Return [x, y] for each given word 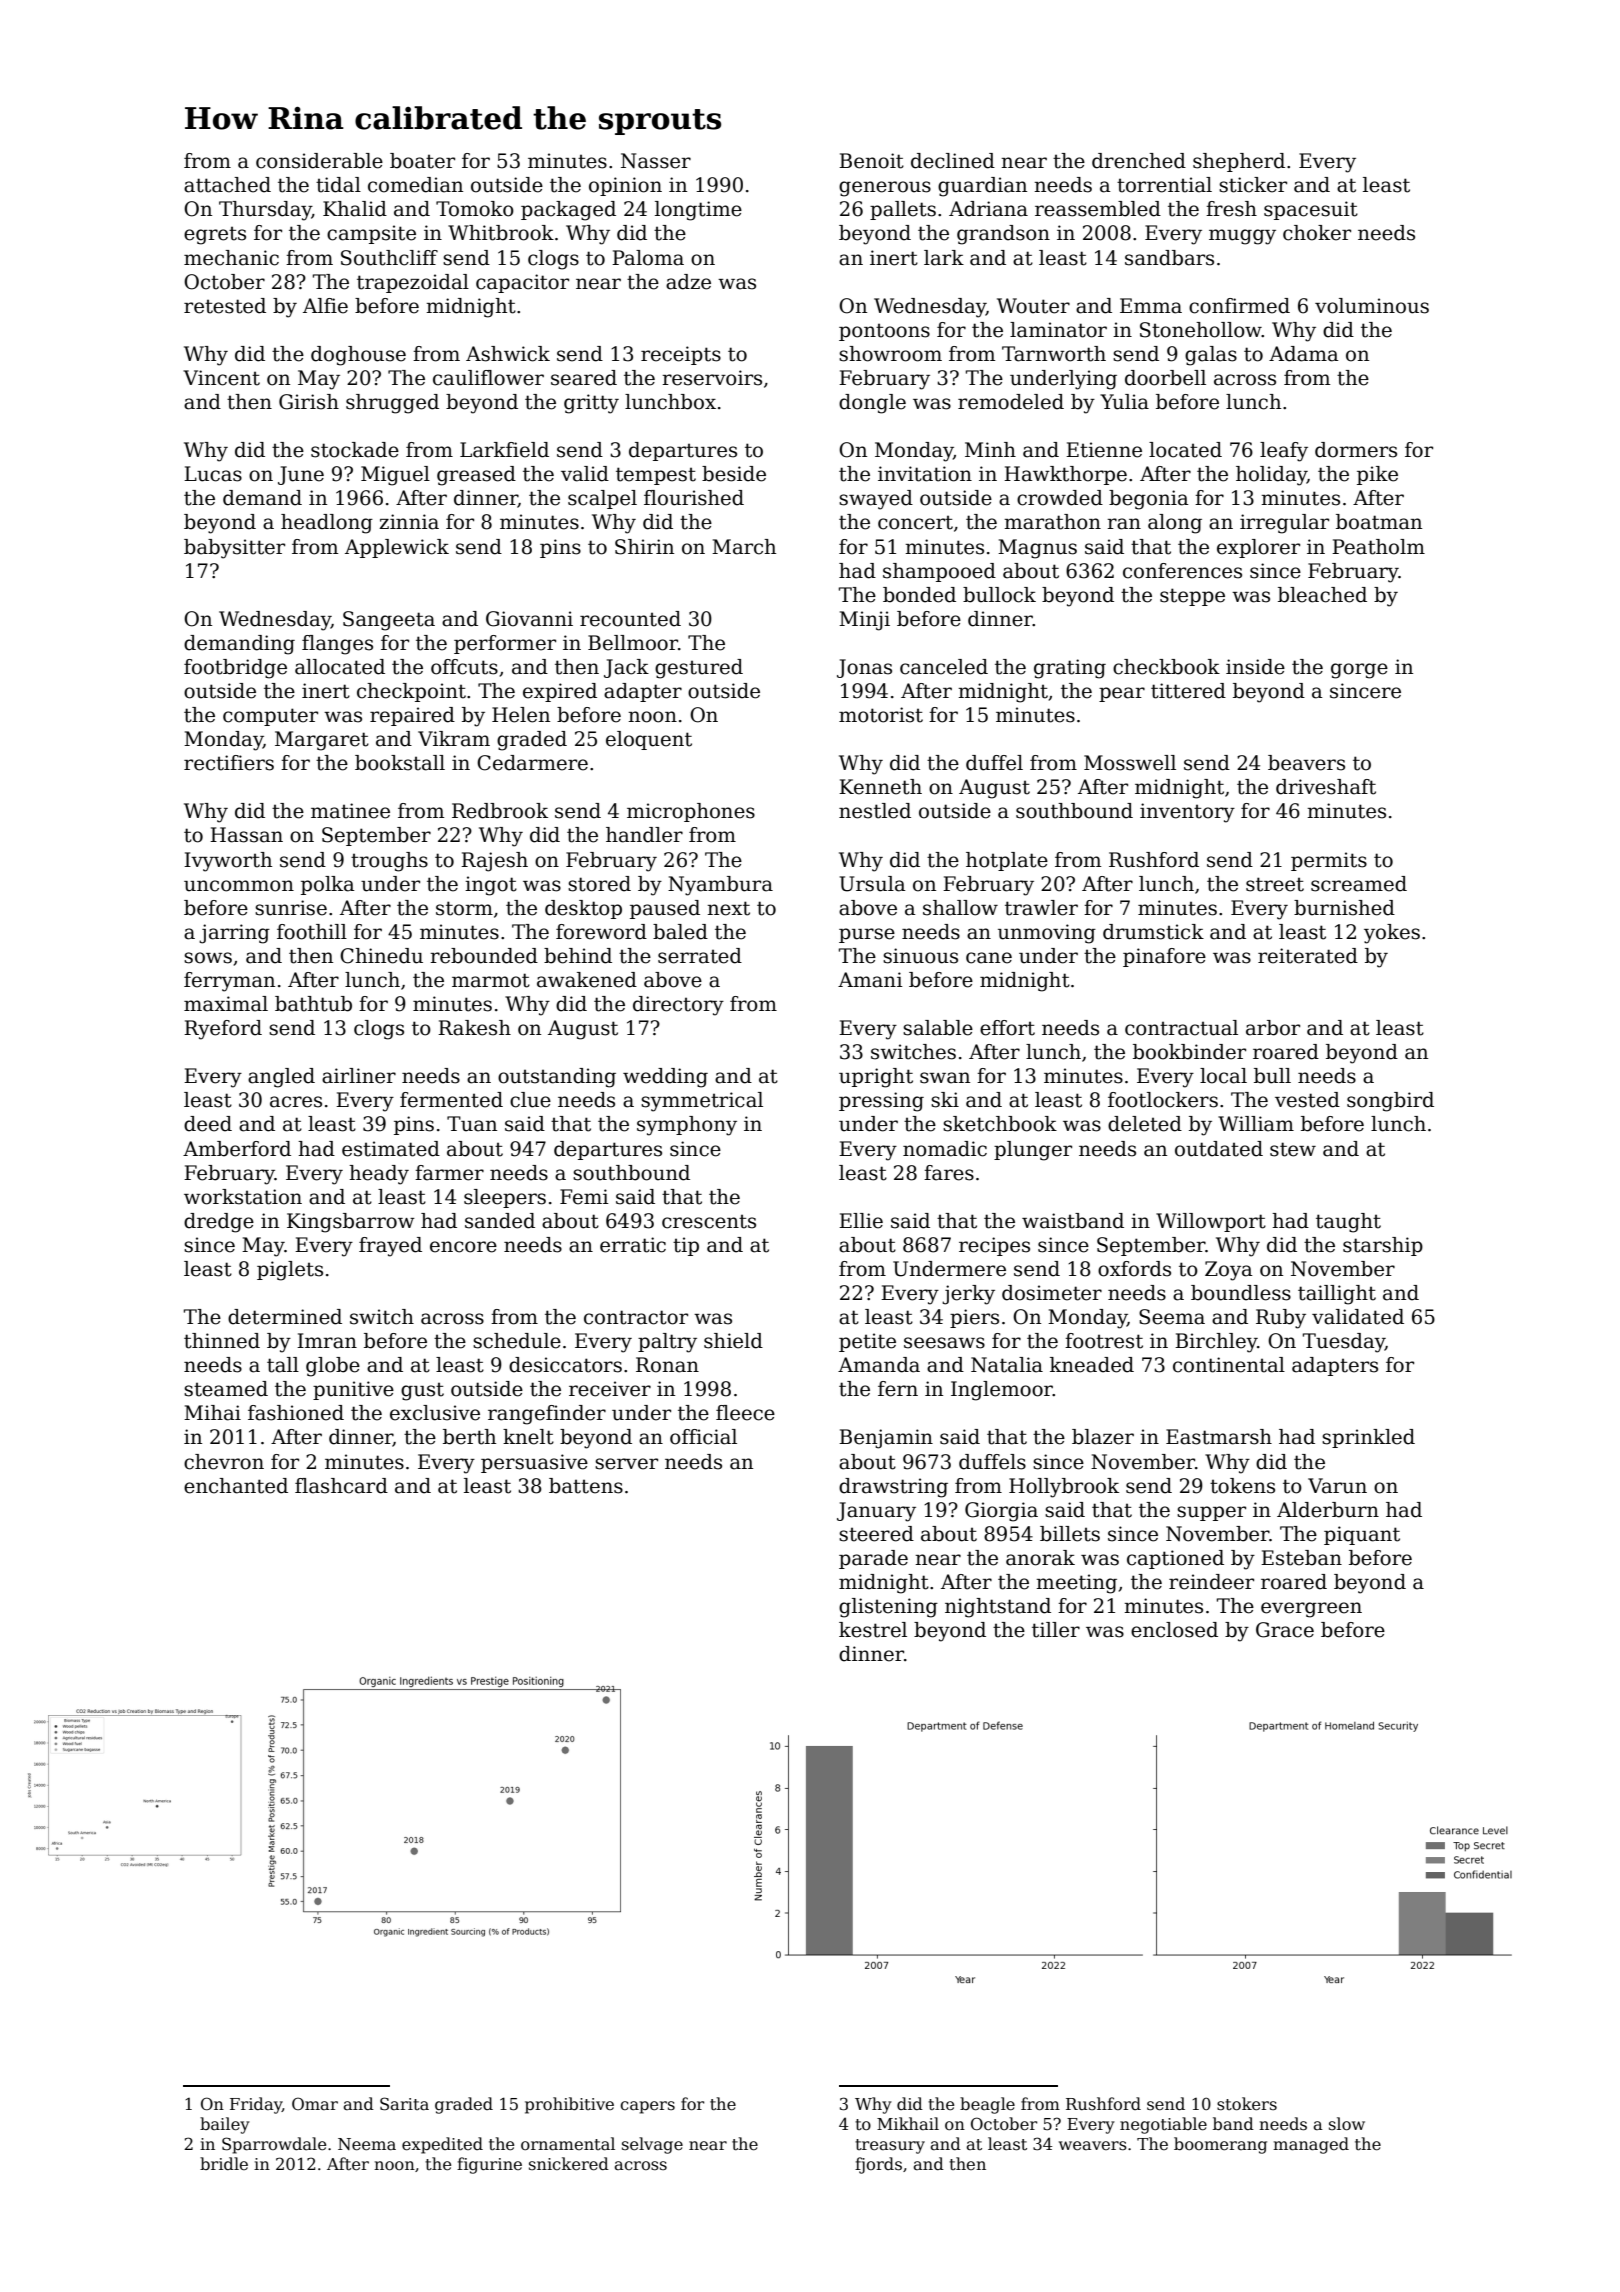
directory [678, 1006]
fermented [451, 1100]
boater [422, 161]
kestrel [873, 1630]
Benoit [871, 161]
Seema [1172, 1317]
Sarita [404, 2104]
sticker [1253, 185]
